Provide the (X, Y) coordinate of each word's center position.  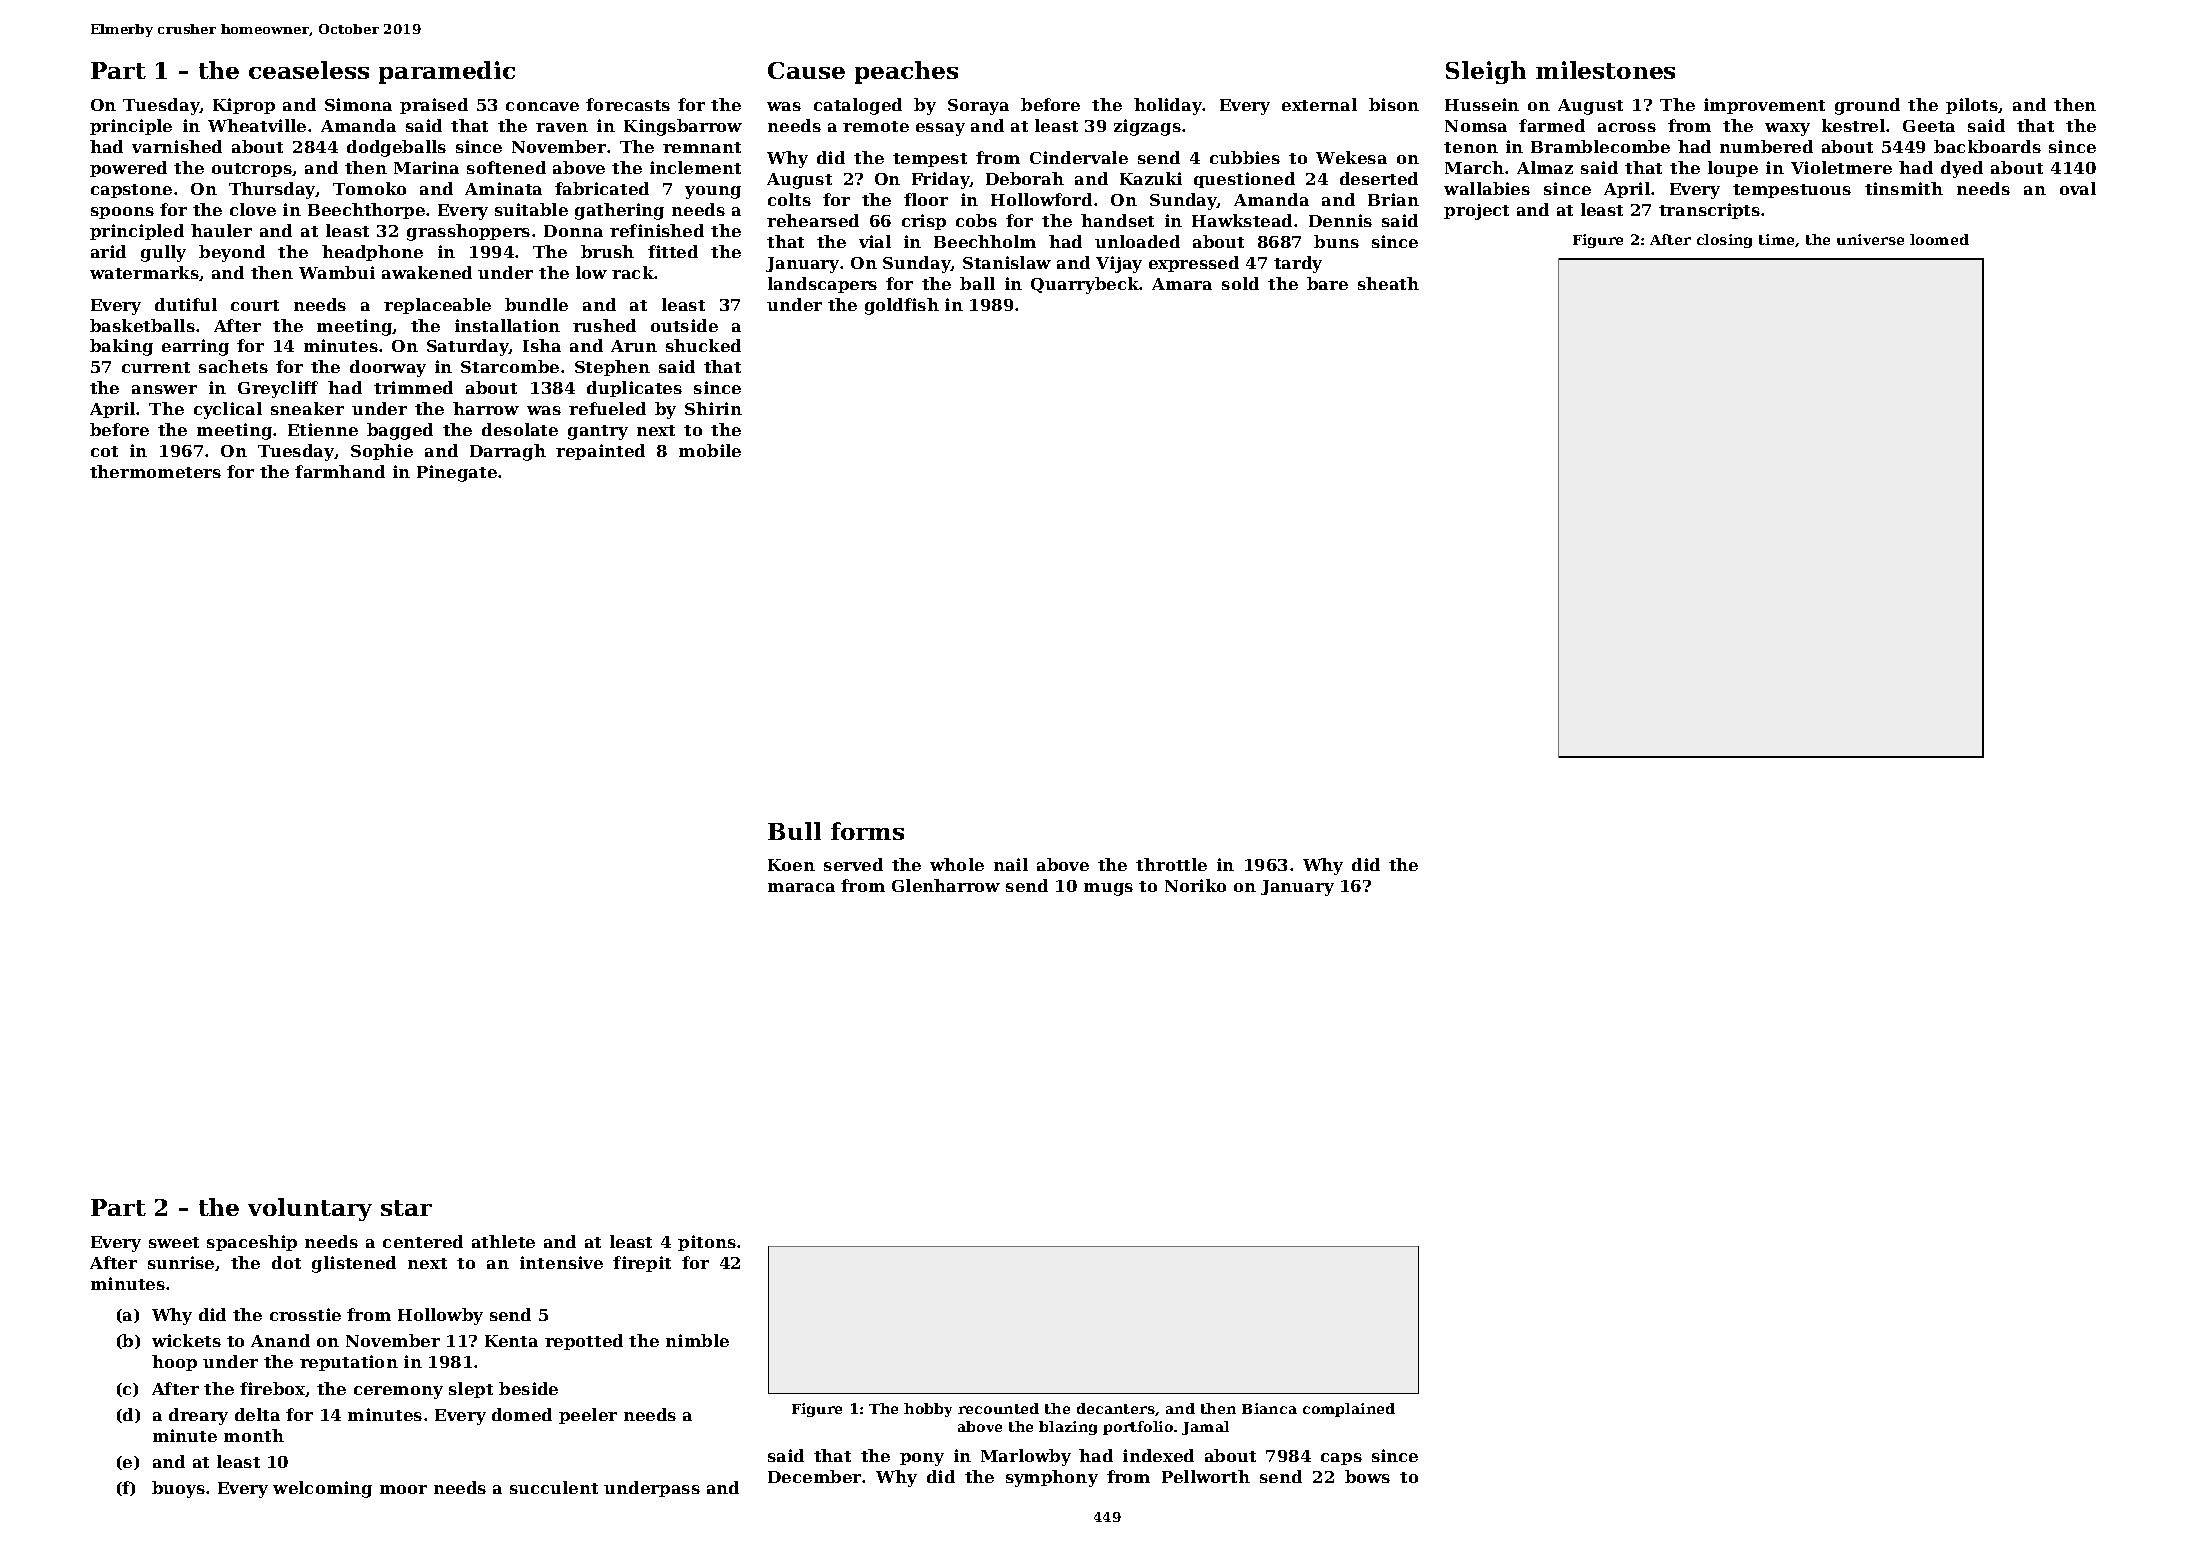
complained (1349, 1410)
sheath (1388, 283)
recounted (998, 1408)
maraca (801, 887)
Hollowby (440, 1316)
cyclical (228, 410)
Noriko (1195, 885)
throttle (1171, 864)
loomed (1939, 239)
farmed (1552, 125)
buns (1336, 241)
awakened (427, 272)
